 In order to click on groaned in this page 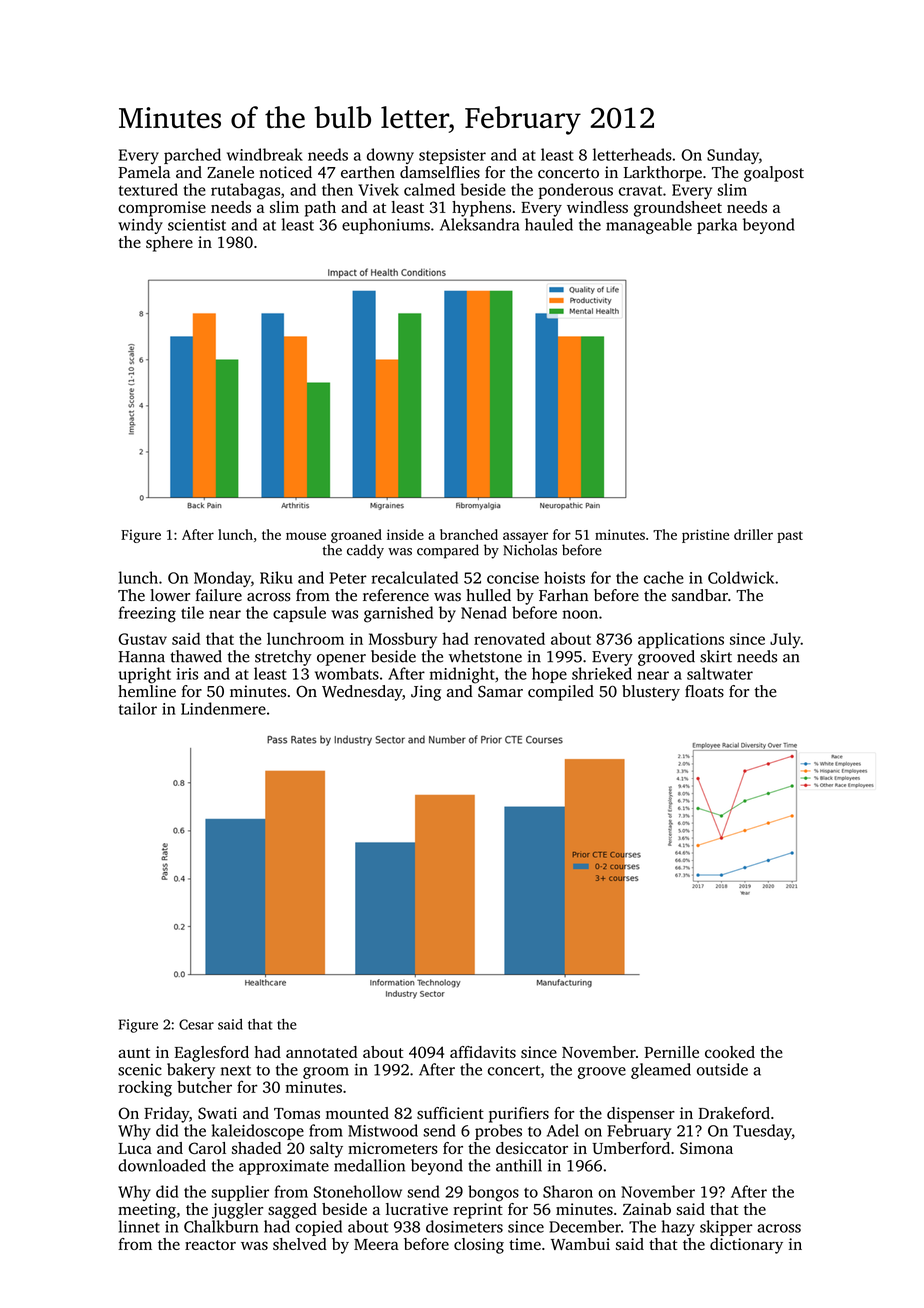, I will do `click(356, 536)`.
